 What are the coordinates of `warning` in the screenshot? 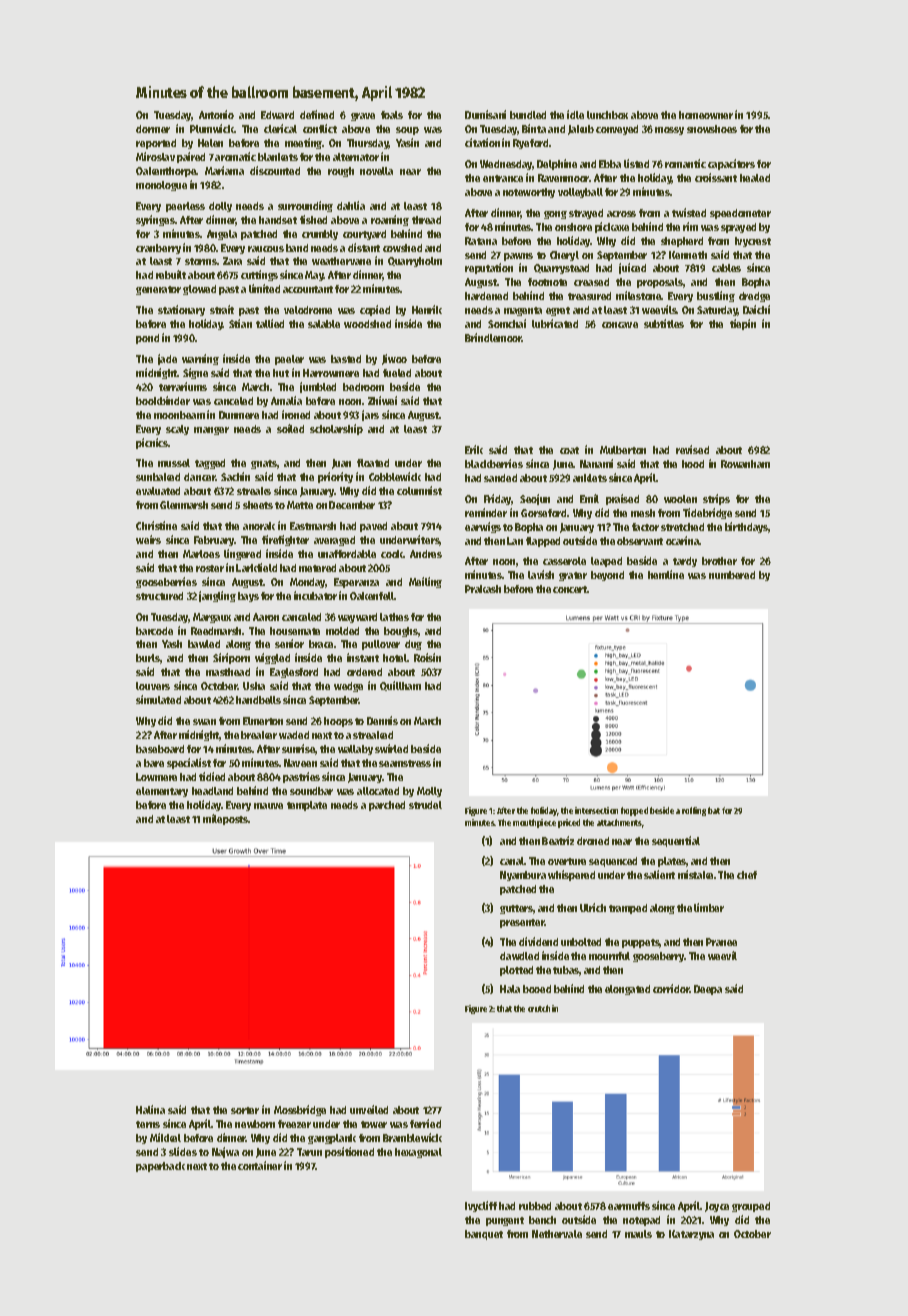 It's located at (200, 359).
